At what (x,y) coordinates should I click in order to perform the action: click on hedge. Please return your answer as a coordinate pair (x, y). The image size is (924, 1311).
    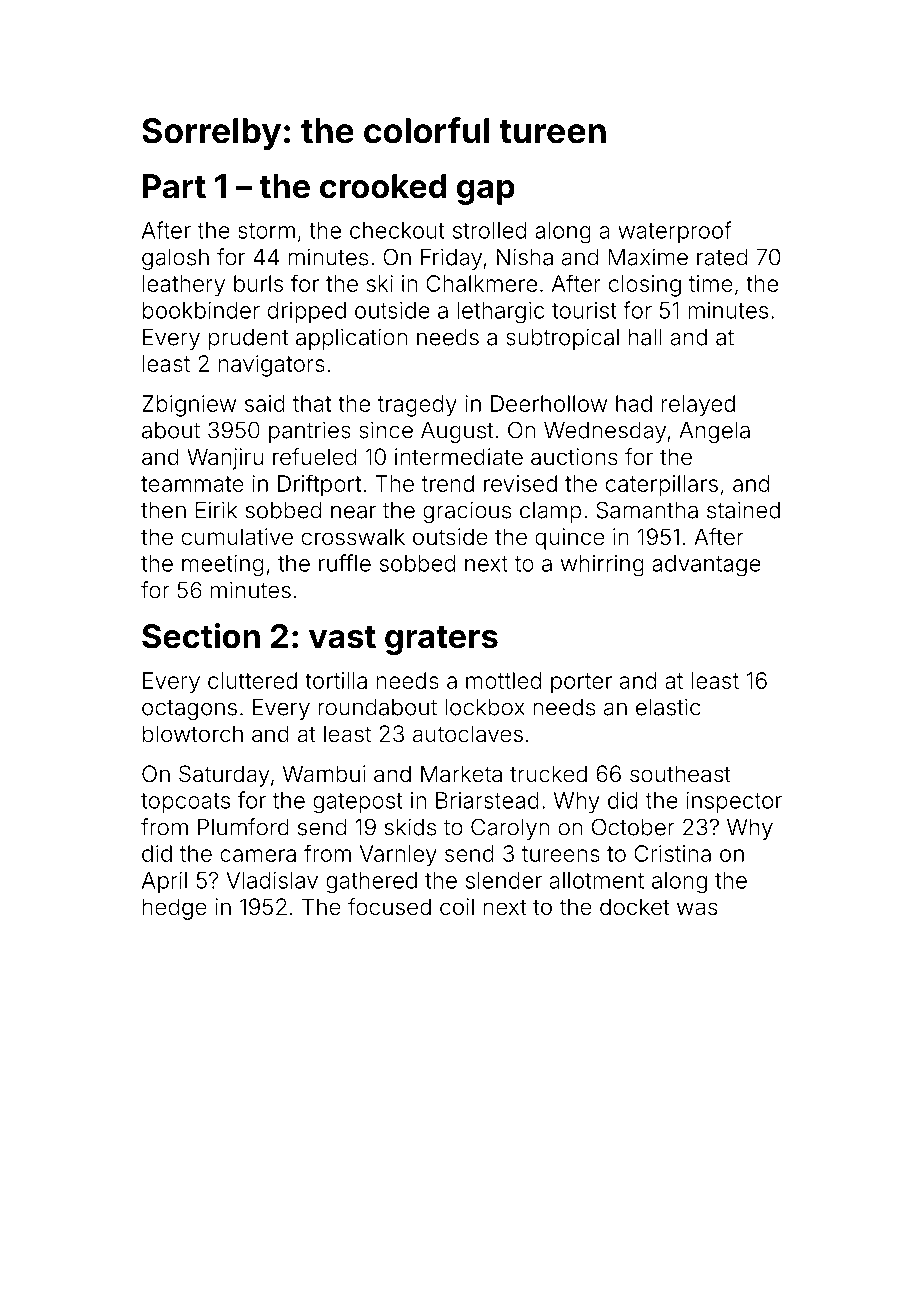
    Looking at the image, I should click on (175, 909).
